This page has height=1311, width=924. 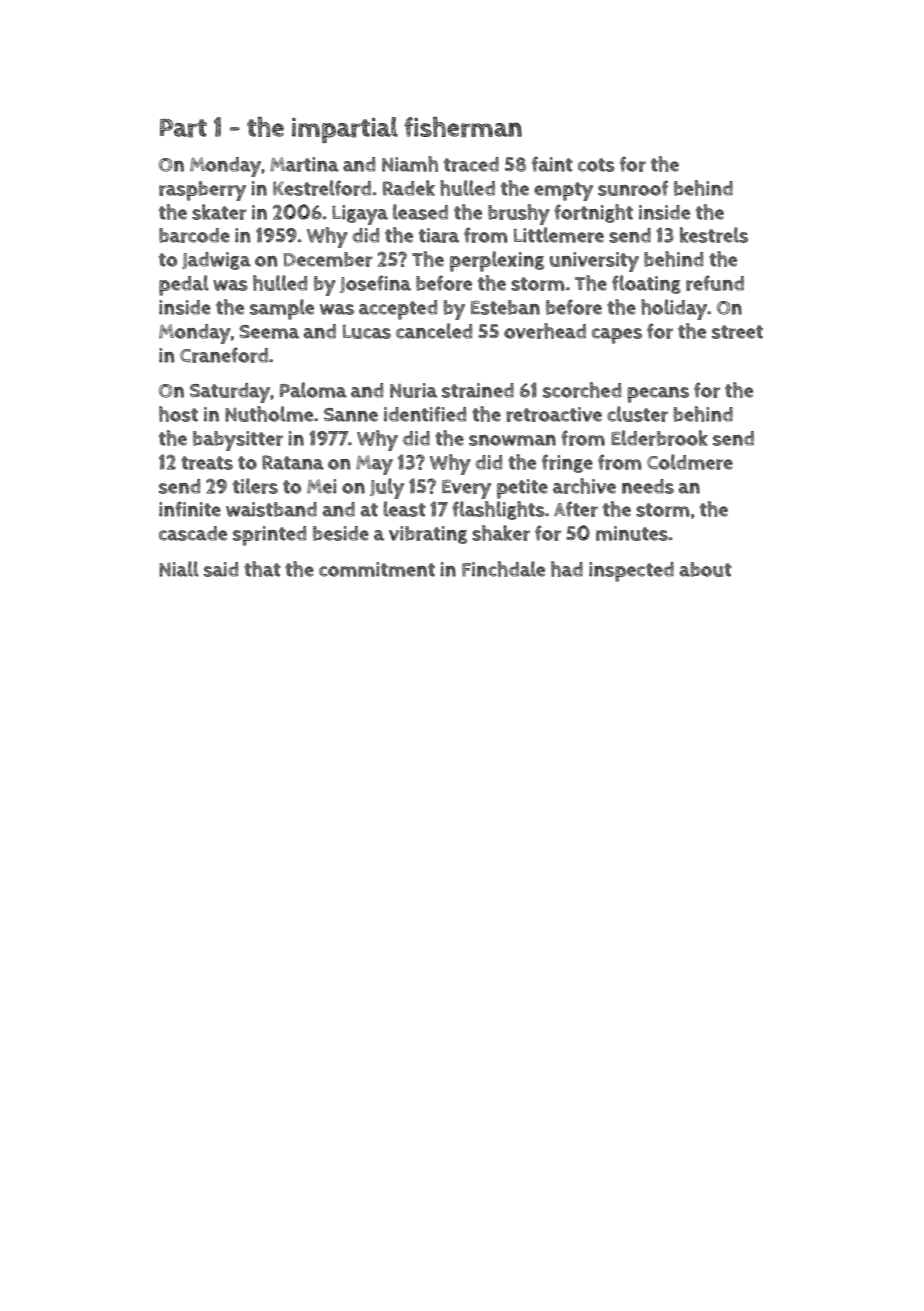 What do you see at coordinates (503, 569) in the page?
I see `Finchdale` at bounding box center [503, 569].
